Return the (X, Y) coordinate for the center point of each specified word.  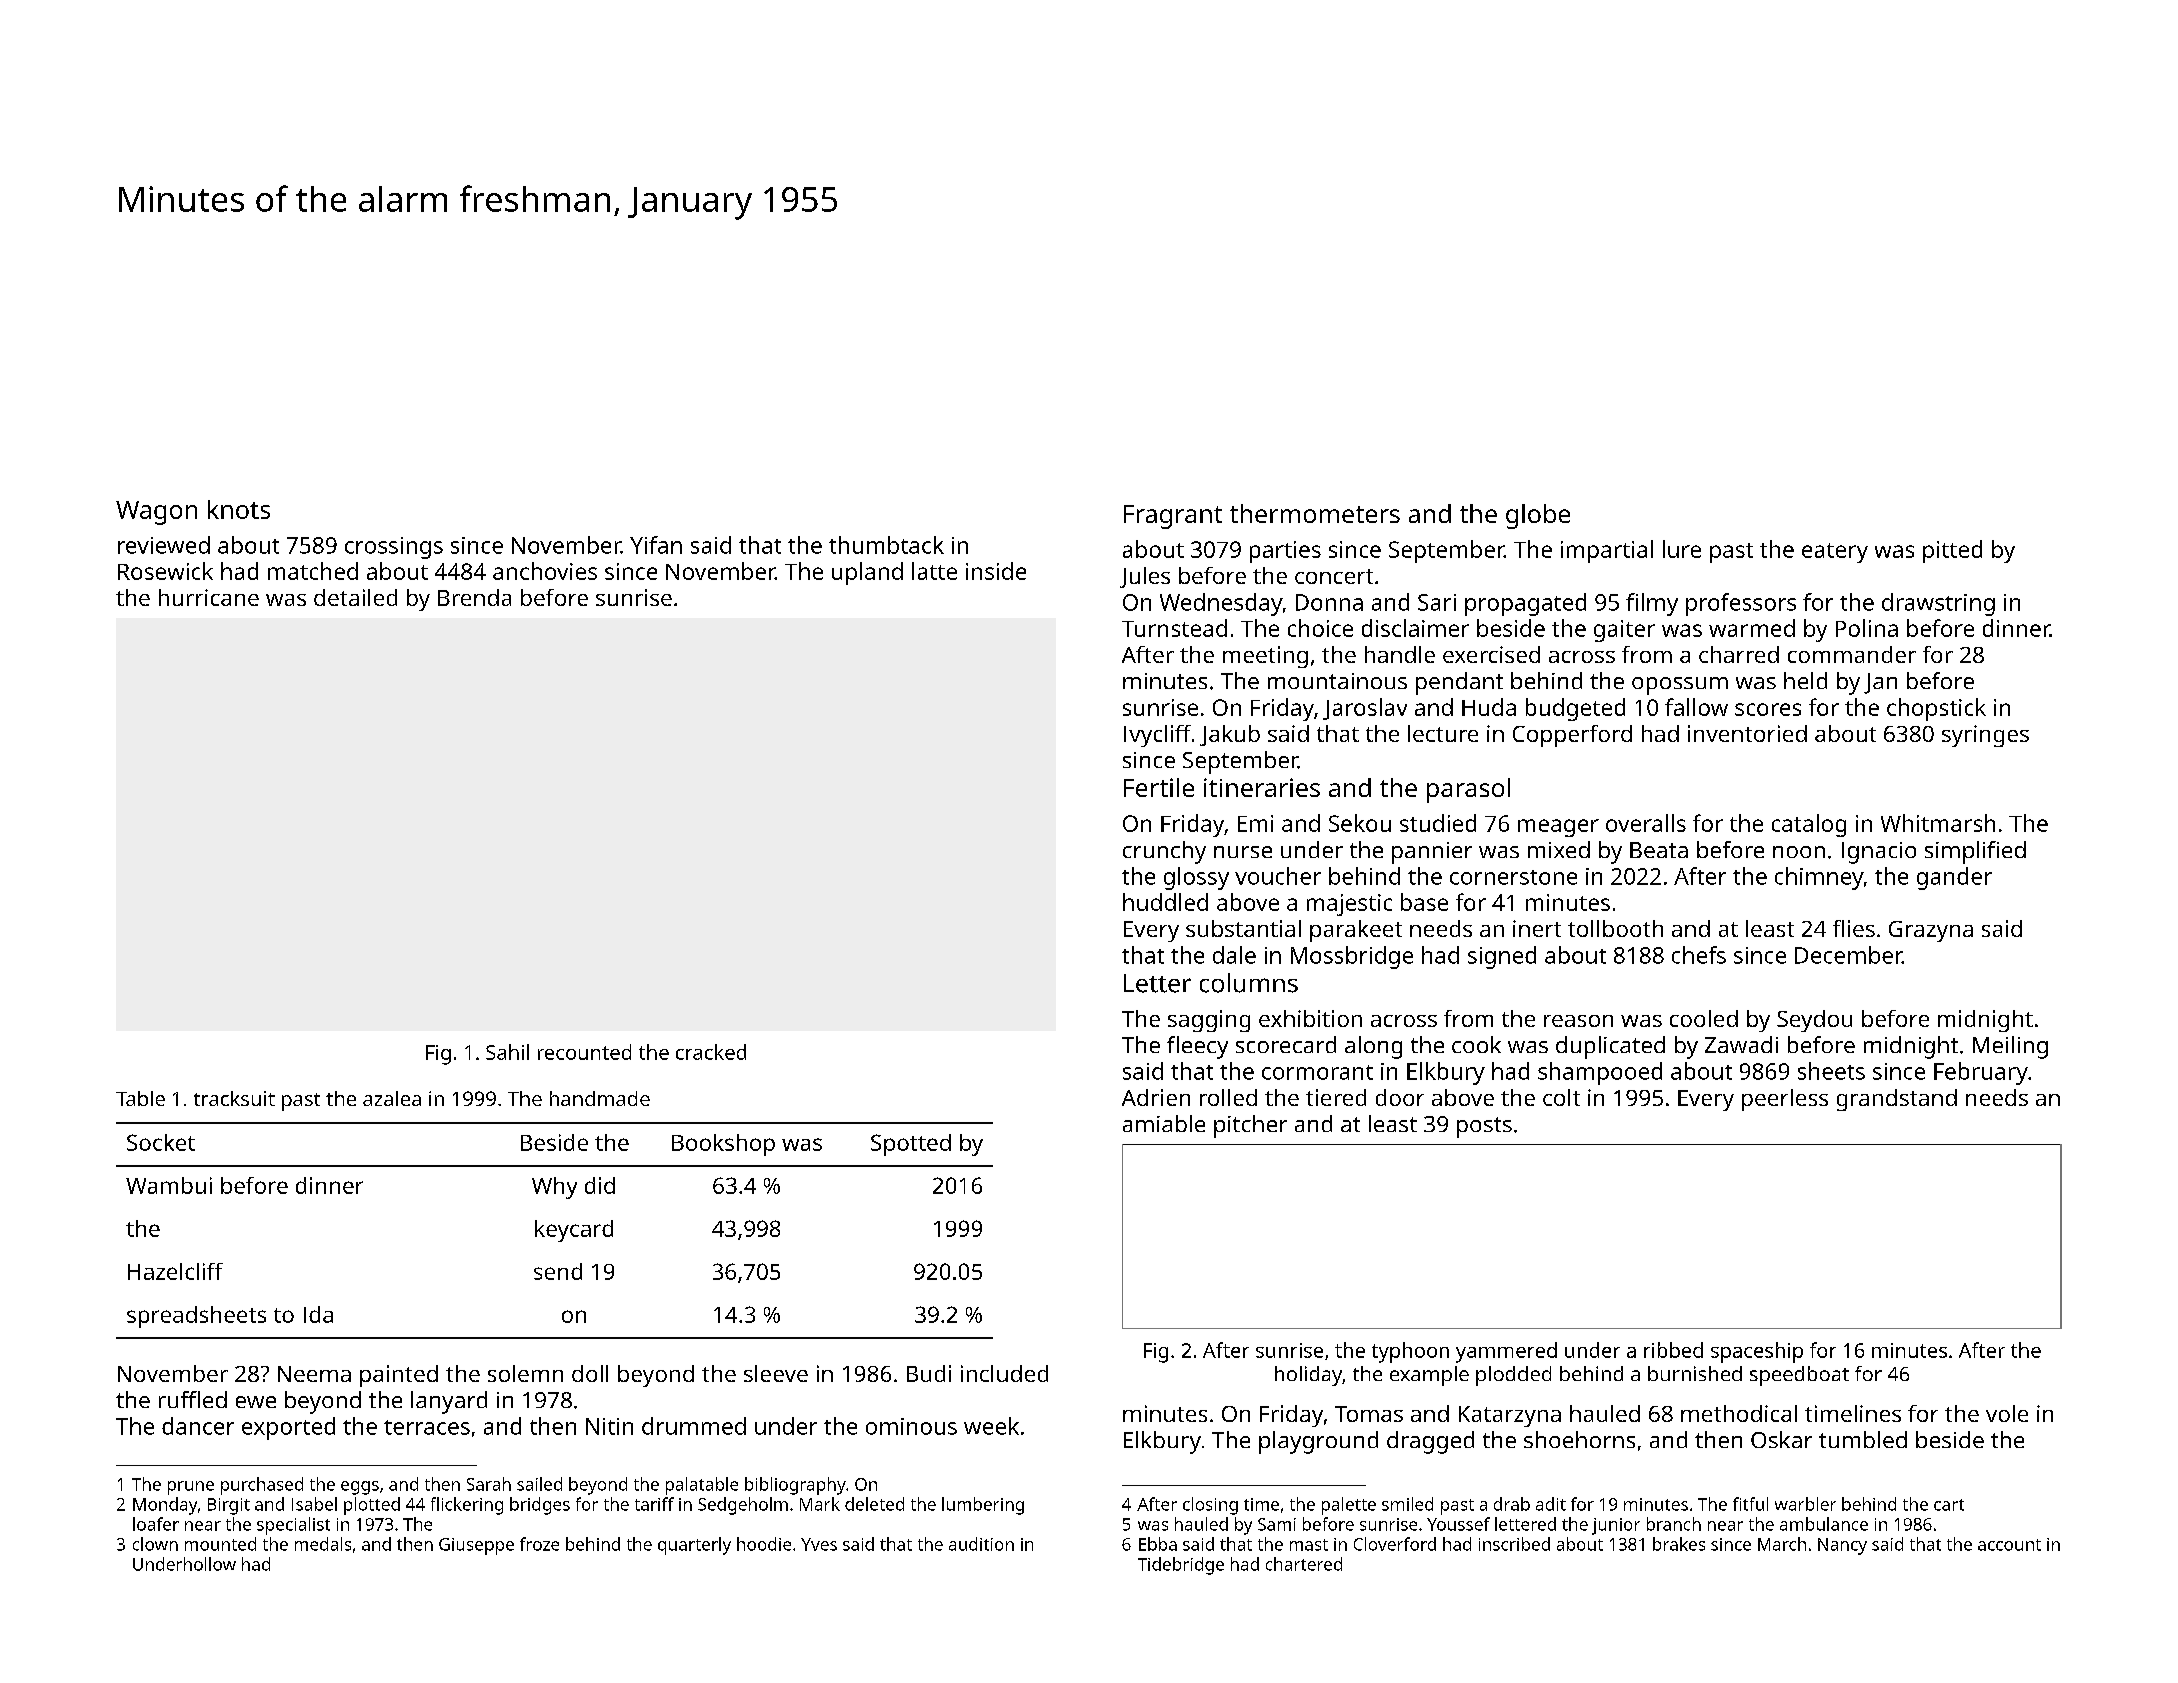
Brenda (474, 597)
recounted (584, 1052)
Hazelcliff (175, 1271)
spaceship (1757, 1352)
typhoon (1410, 1352)
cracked (711, 1052)
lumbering (983, 1506)
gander (1954, 878)
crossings (394, 548)
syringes (1985, 736)
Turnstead (1174, 628)
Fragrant (1173, 517)
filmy (1652, 604)
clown (155, 1544)
